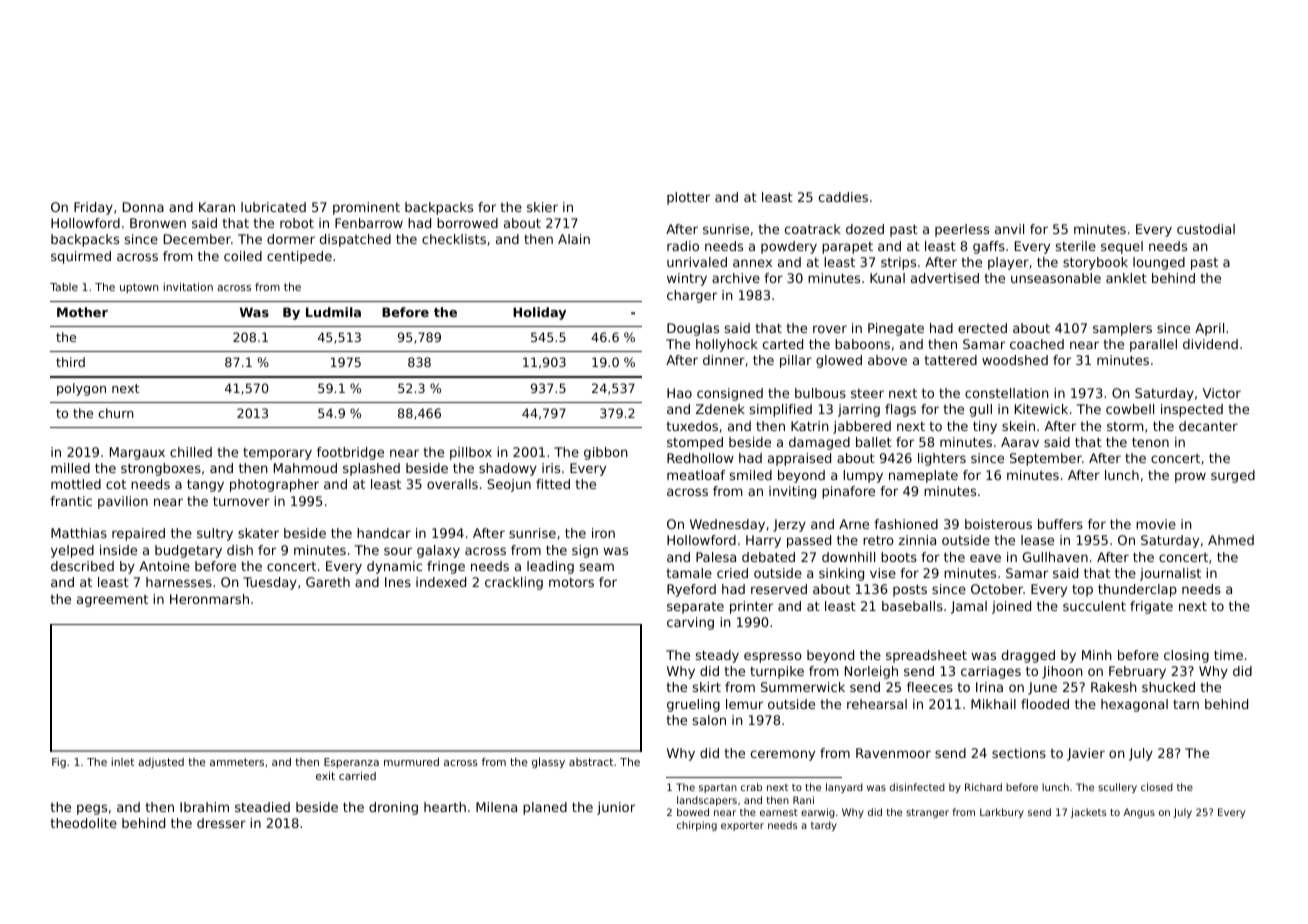 Image resolution: width=1308 pixels, height=924 pixels. What do you see at coordinates (1159, 263) in the document?
I see `lounged` at bounding box center [1159, 263].
